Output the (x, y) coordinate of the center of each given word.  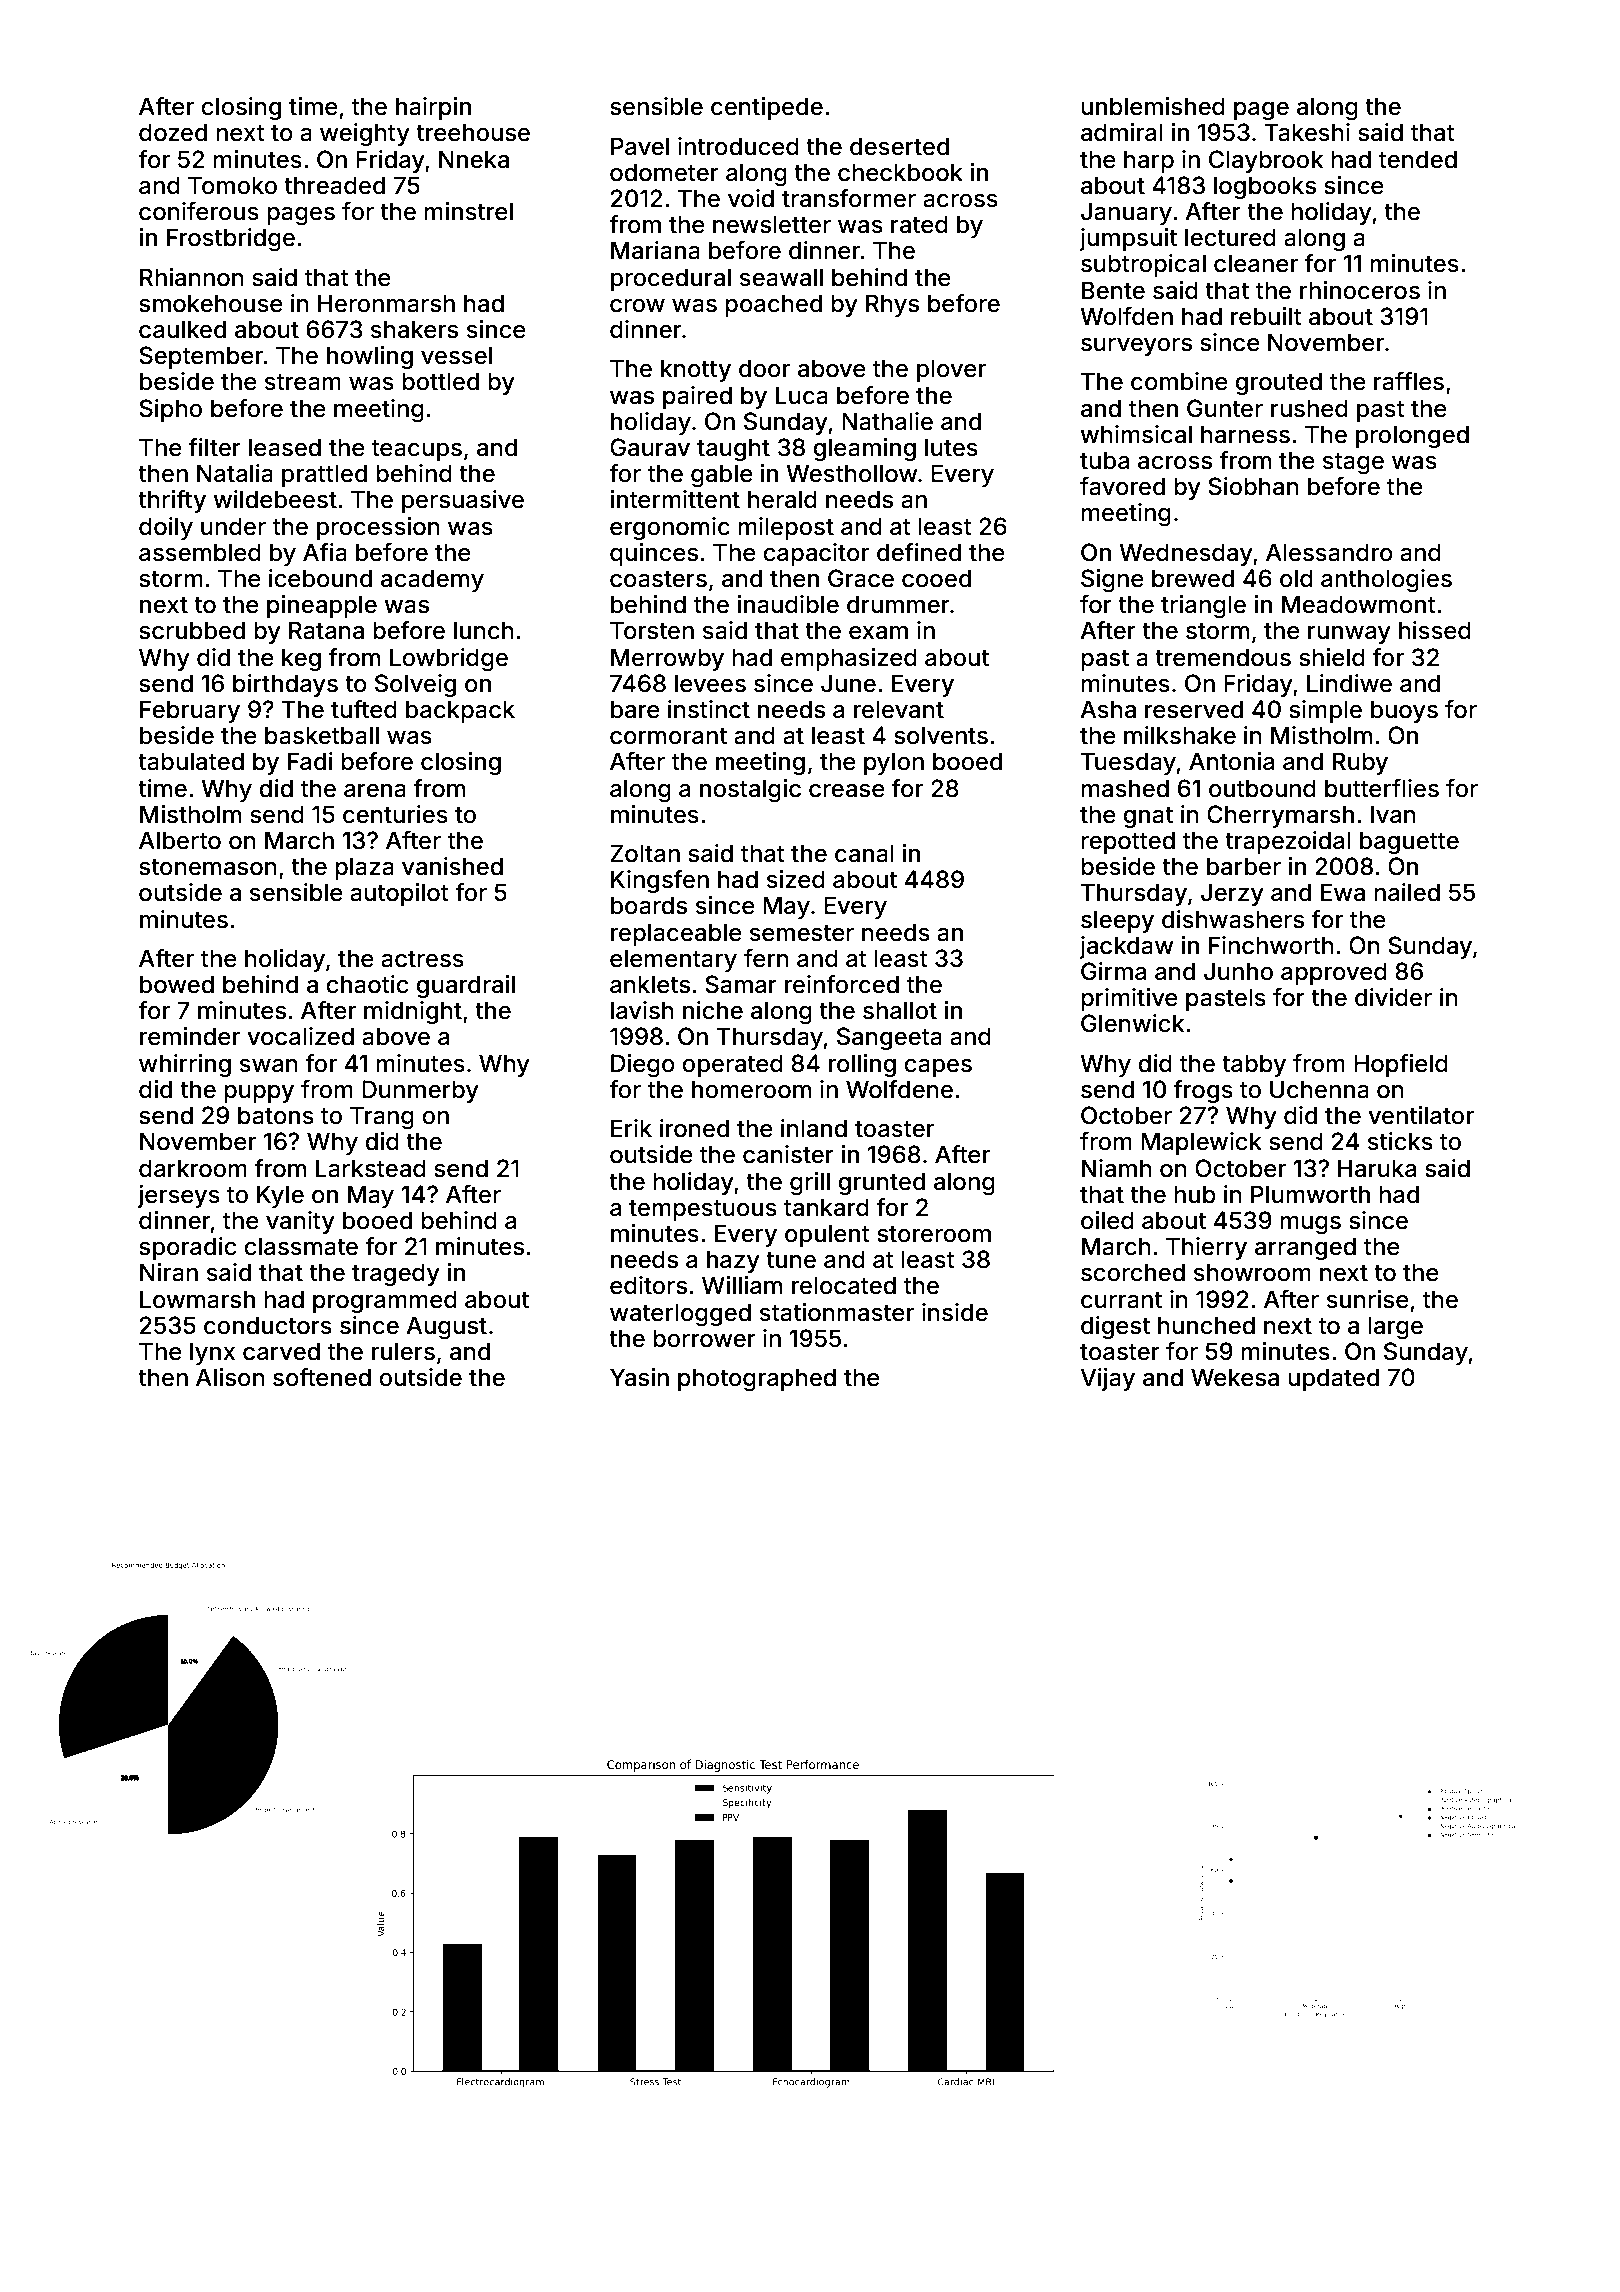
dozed (173, 132)
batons (276, 1115)
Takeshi (1307, 132)
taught (733, 449)
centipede (767, 108)
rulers (403, 1351)
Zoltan (645, 853)
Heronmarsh (386, 303)
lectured (1230, 237)
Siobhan (1253, 486)
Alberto (180, 840)
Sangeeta (889, 1038)
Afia (325, 552)
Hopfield (1401, 1065)
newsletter (772, 224)
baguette (1409, 842)
